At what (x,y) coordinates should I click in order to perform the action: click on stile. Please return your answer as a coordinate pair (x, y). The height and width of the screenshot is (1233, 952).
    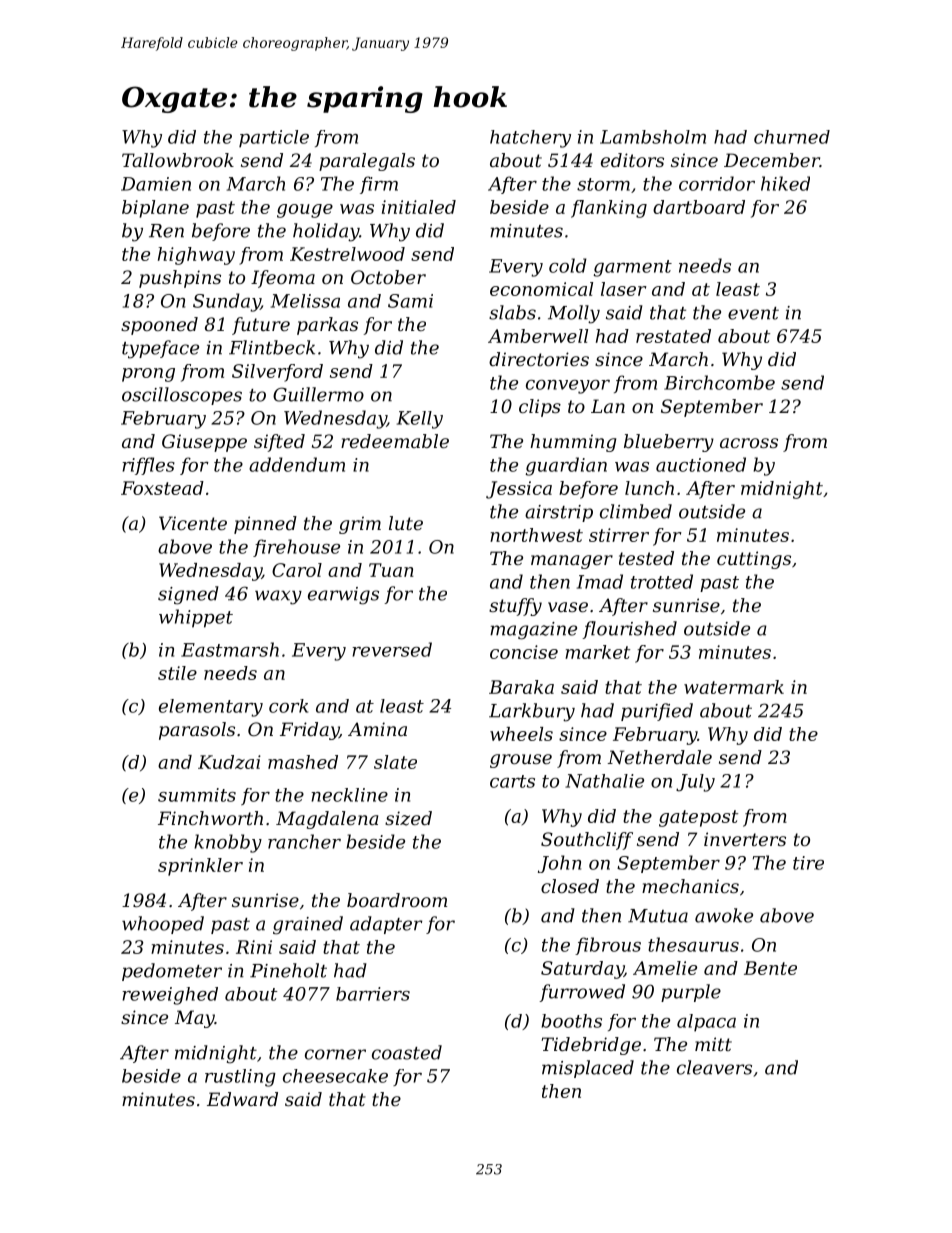
    Looking at the image, I should click on (177, 673).
